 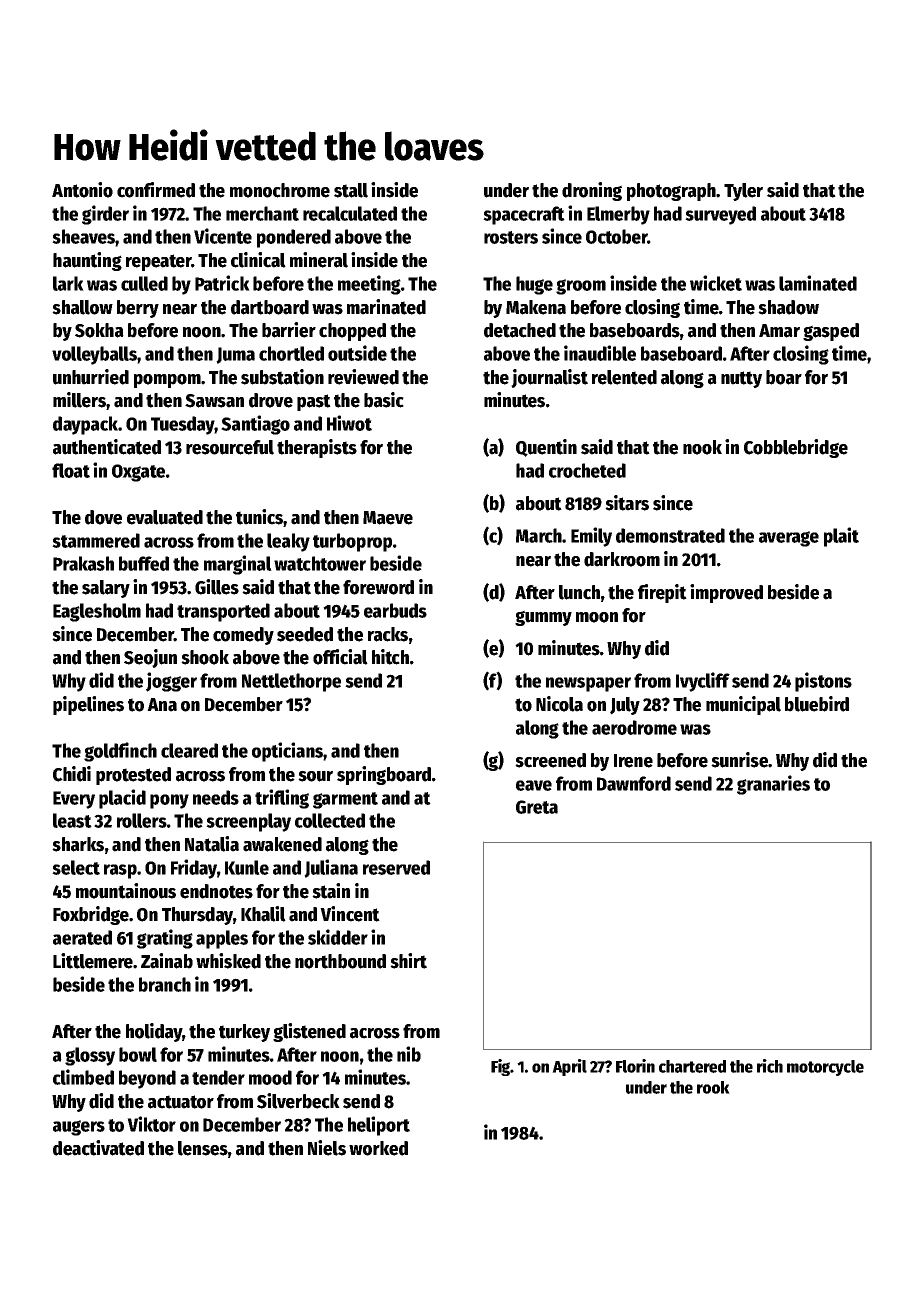 What do you see at coordinates (156, 190) in the page?
I see `confirmed` at bounding box center [156, 190].
